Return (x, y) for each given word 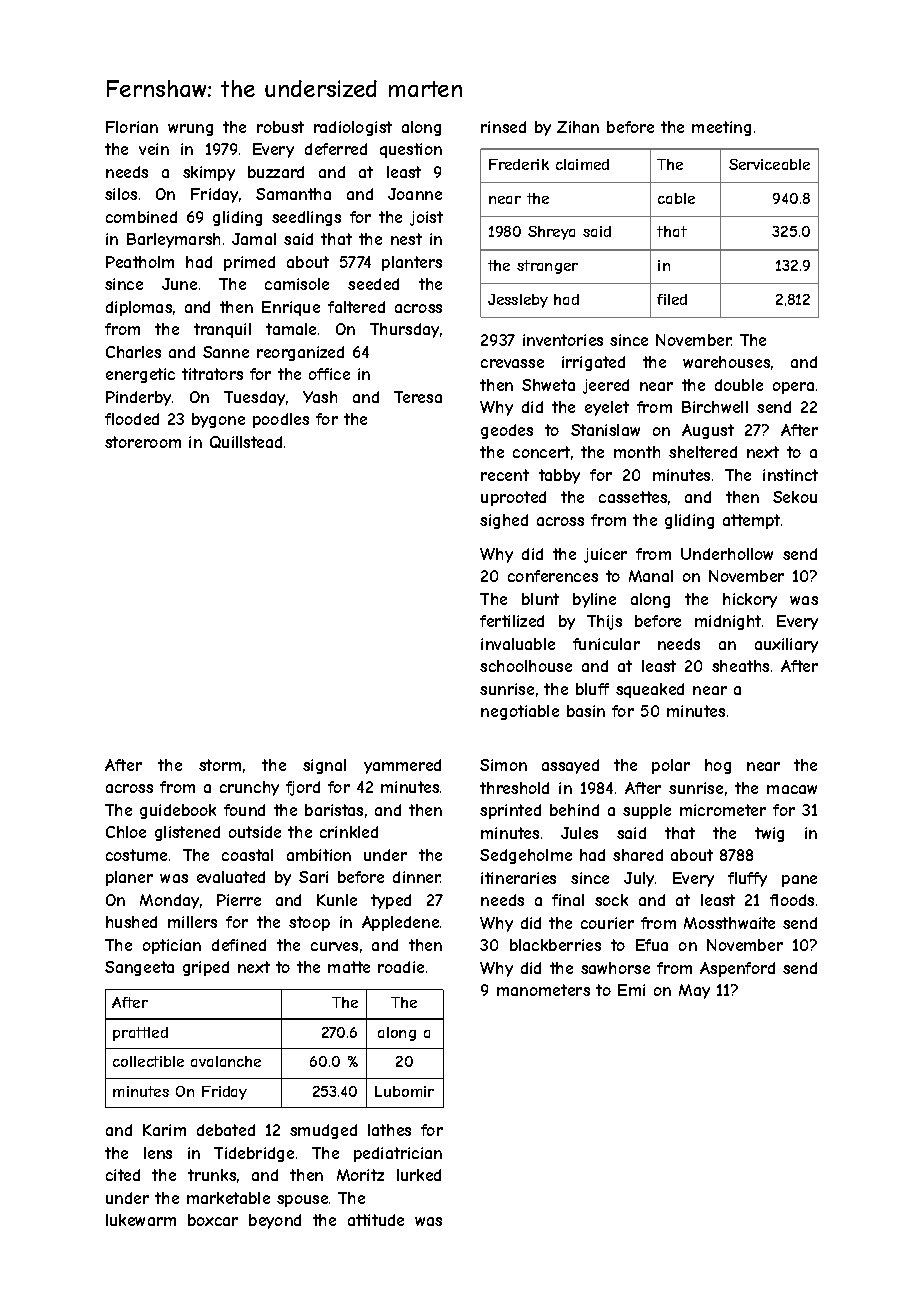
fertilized (512, 621)
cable (676, 198)
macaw (792, 789)
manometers (543, 990)
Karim (164, 1130)
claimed (582, 164)
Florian (132, 127)
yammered (402, 766)
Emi (631, 990)
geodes (507, 431)
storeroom (143, 442)
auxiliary (786, 645)
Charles (133, 352)
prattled (140, 1034)
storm (220, 765)
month (637, 452)
